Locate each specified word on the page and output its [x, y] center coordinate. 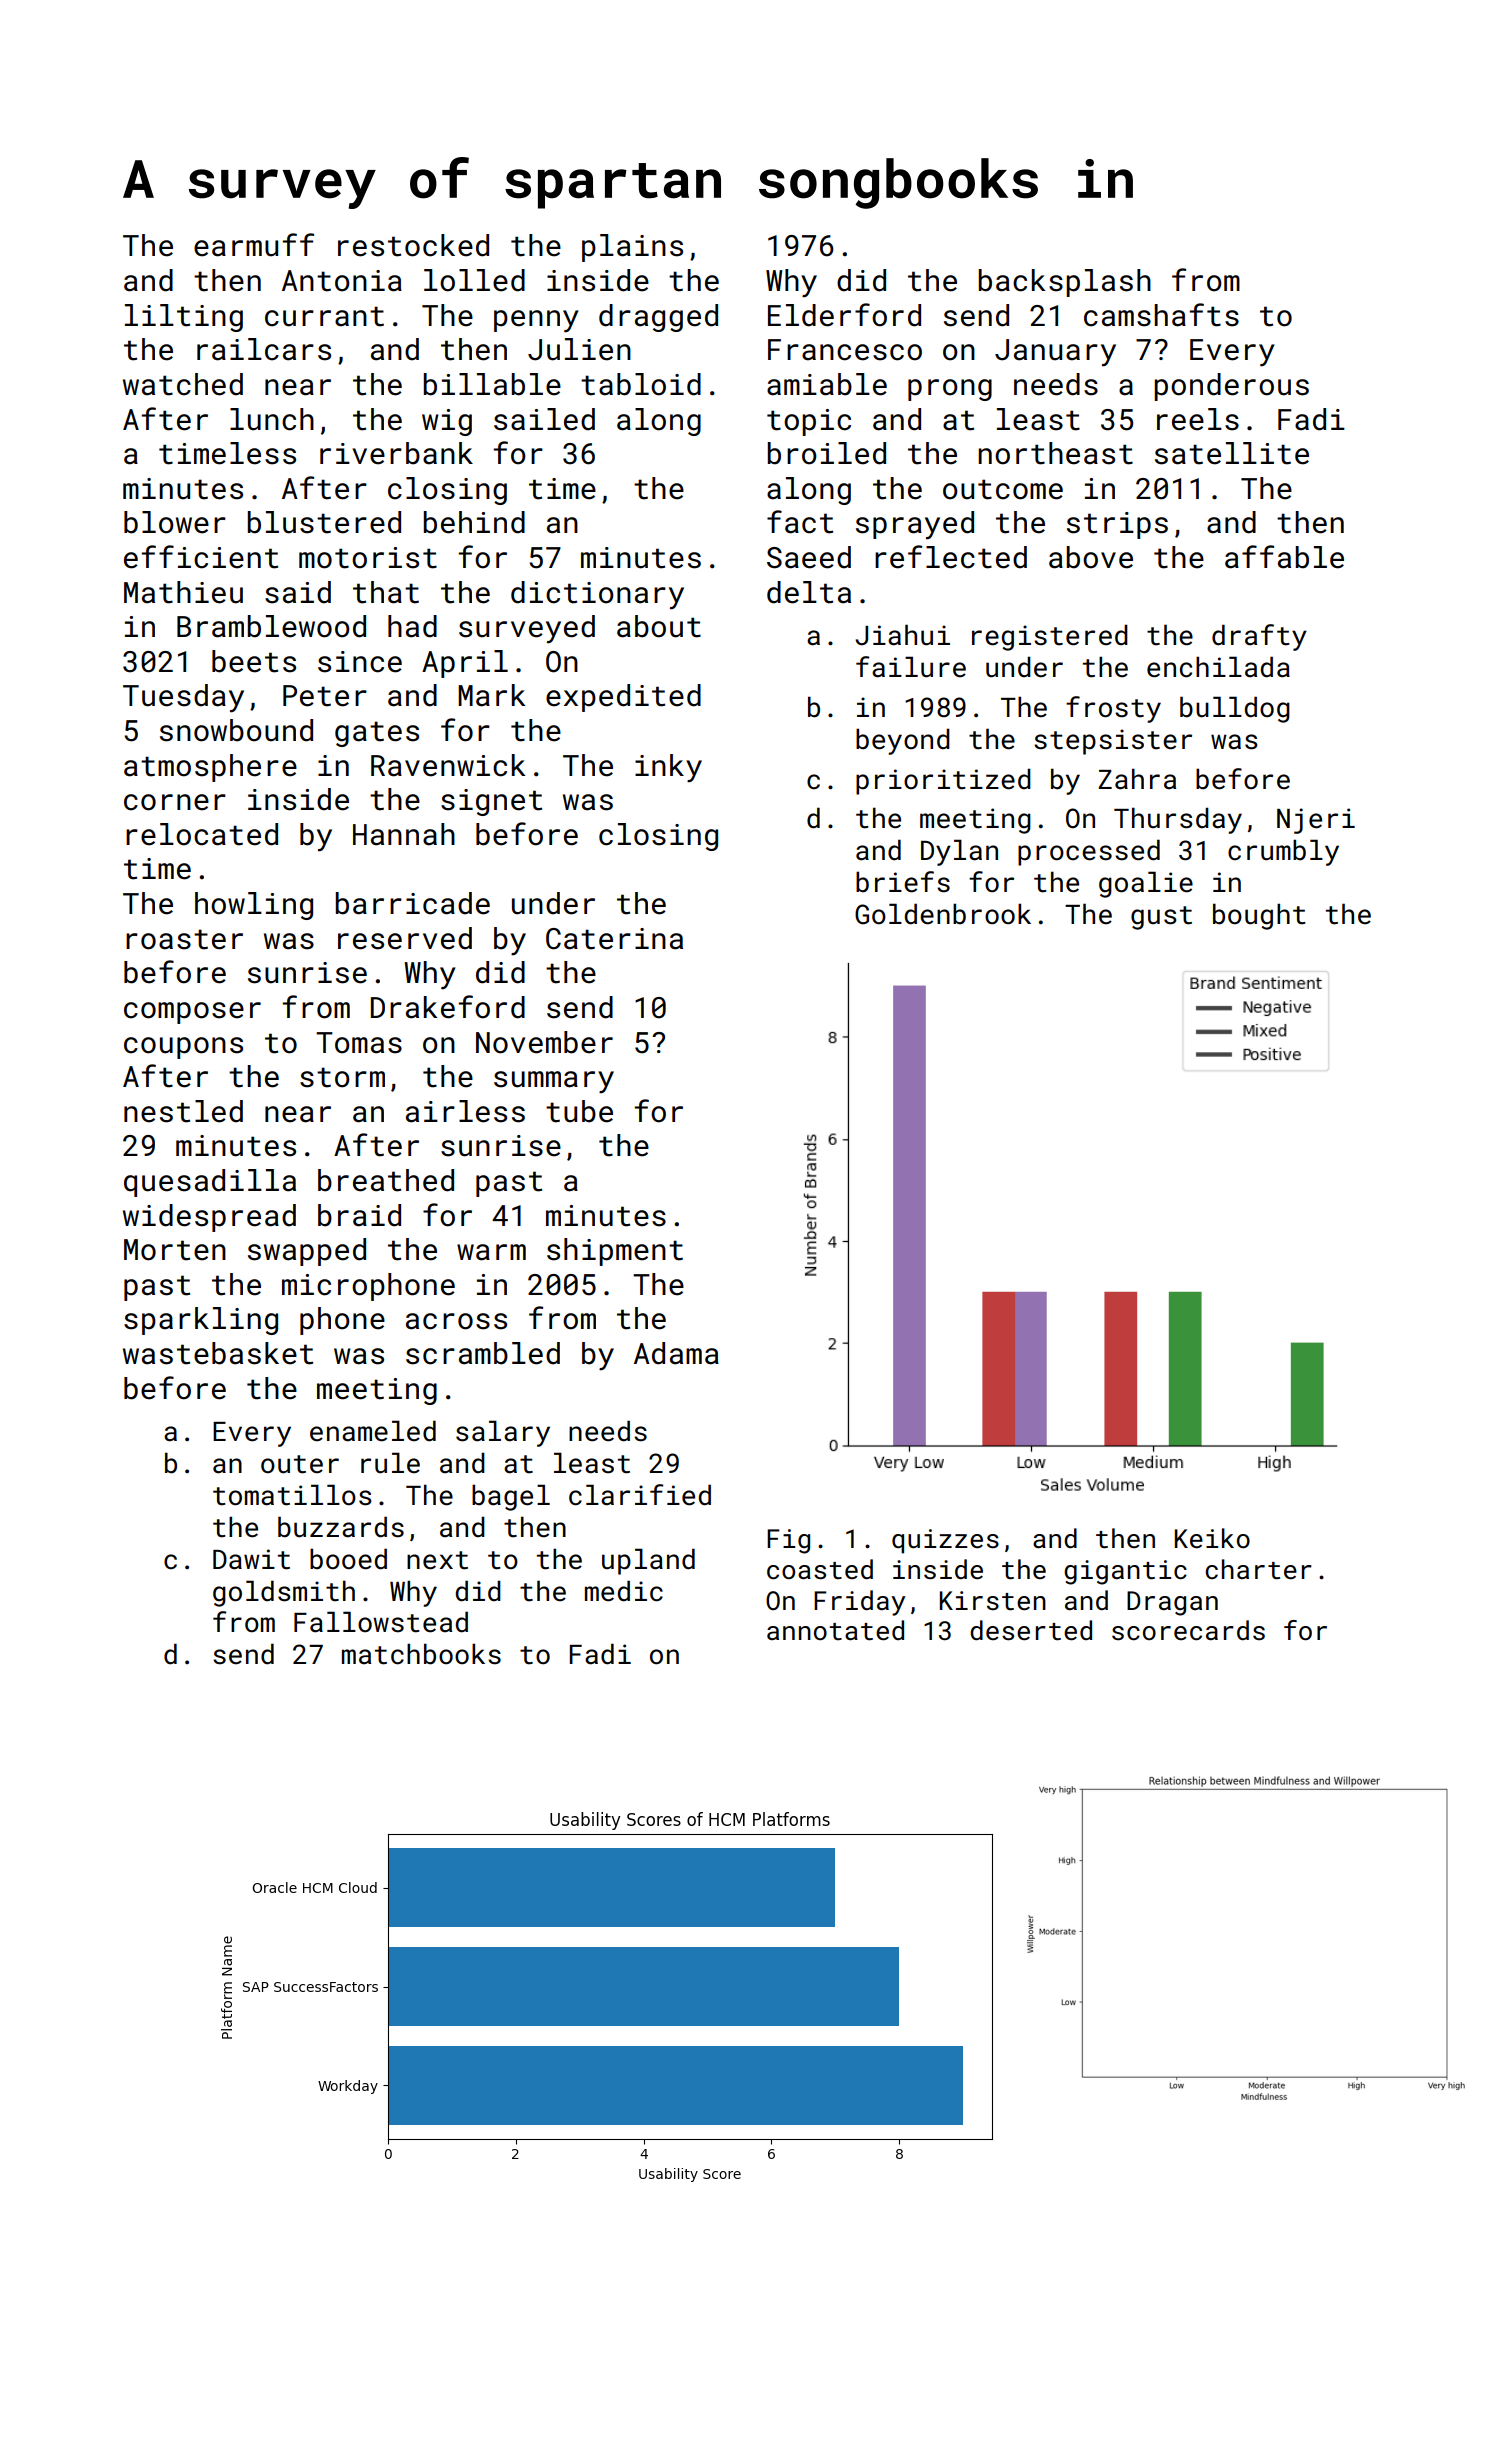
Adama [676, 1353]
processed [1089, 852]
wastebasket [218, 1353]
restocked [413, 245]
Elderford [844, 315]
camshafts [1161, 315]
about [659, 626]
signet [491, 802]
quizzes [945, 1541]
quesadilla [210, 1183]
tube [579, 1111]
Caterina [614, 939]
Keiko [1212, 1538]
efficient [201, 557]
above [1091, 557]
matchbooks [421, 1654]
